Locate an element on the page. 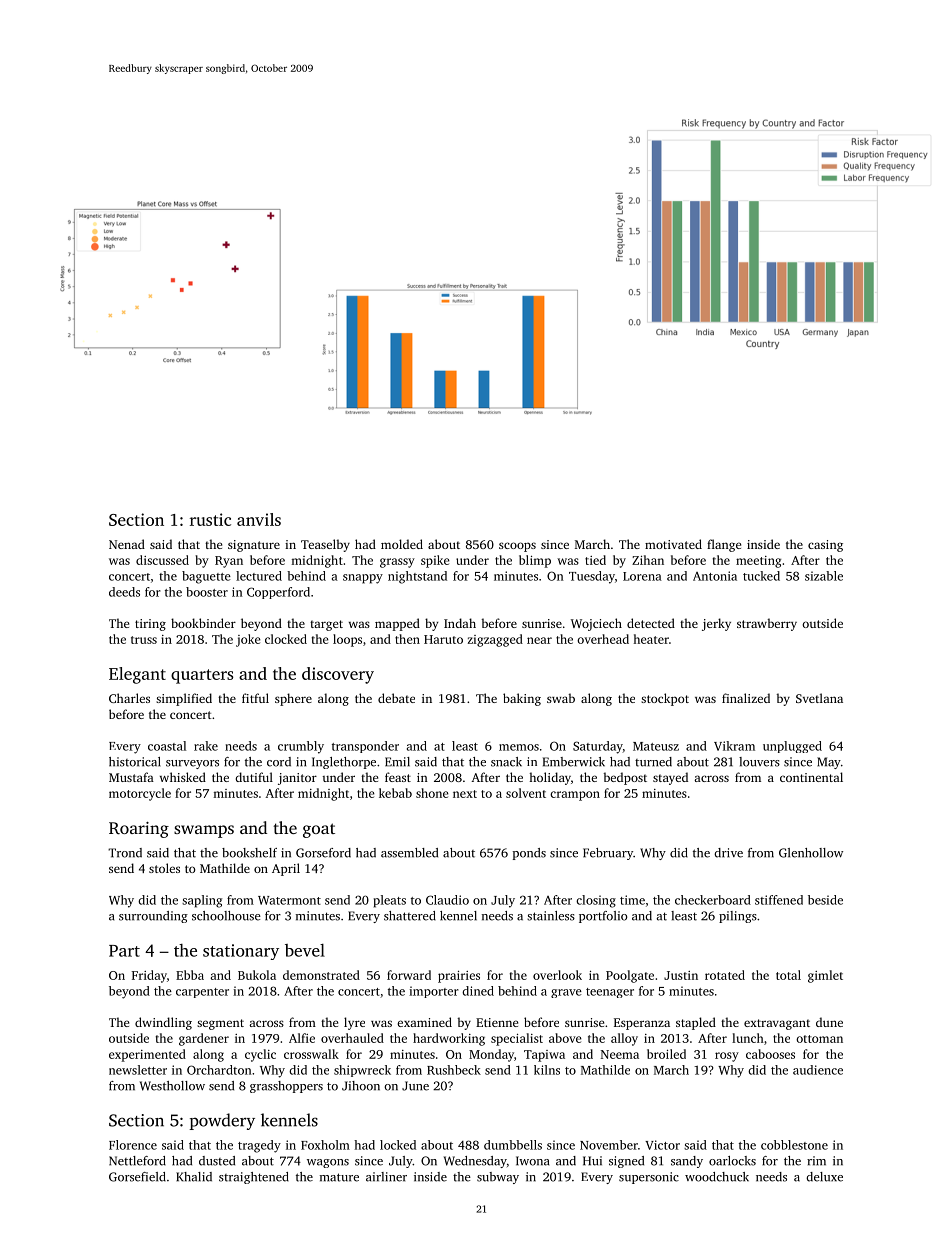  surrounding is located at coordinates (153, 917).
